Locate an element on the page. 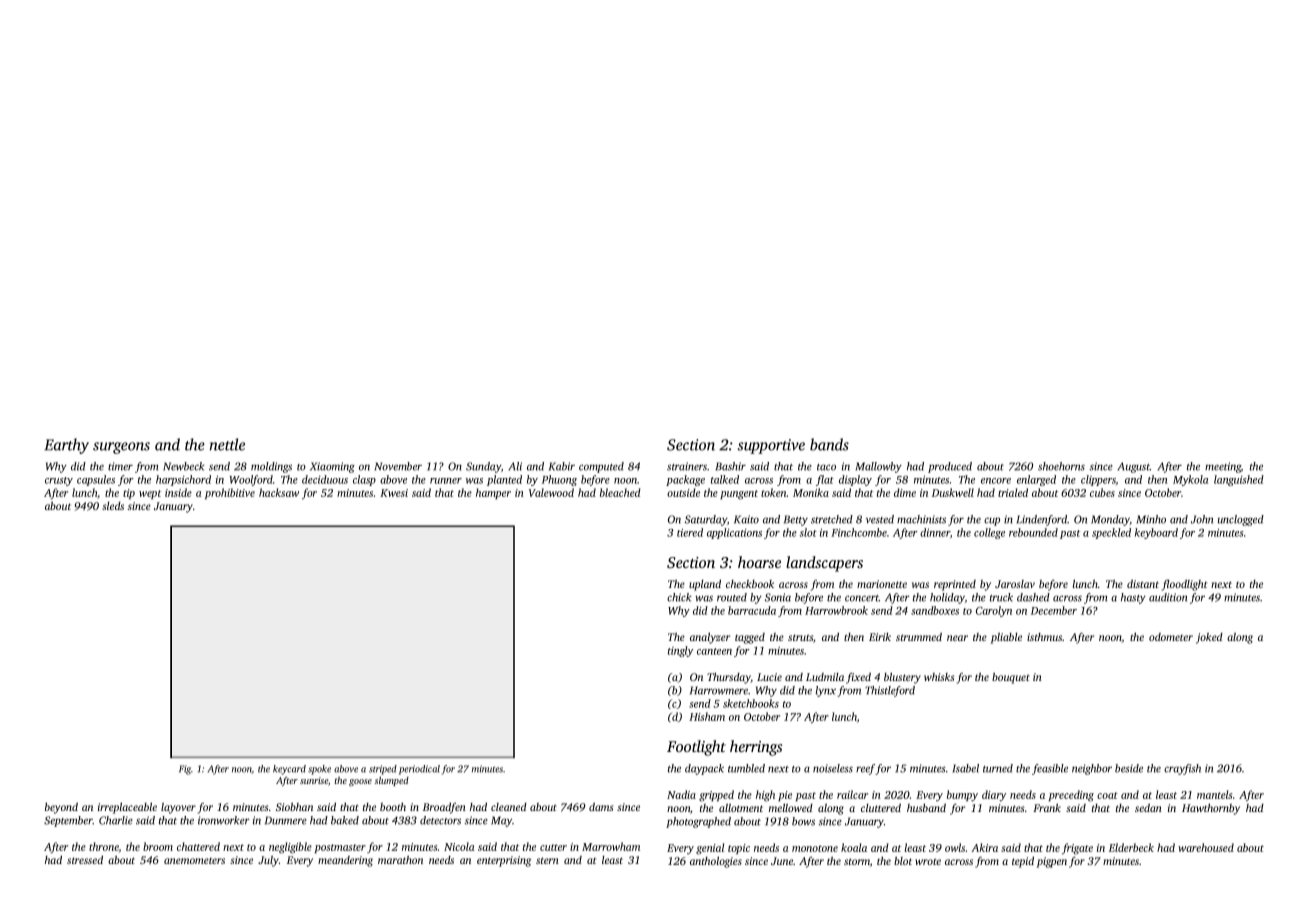 This image has height=924, width=1308. Earthy is located at coordinates (66, 446).
